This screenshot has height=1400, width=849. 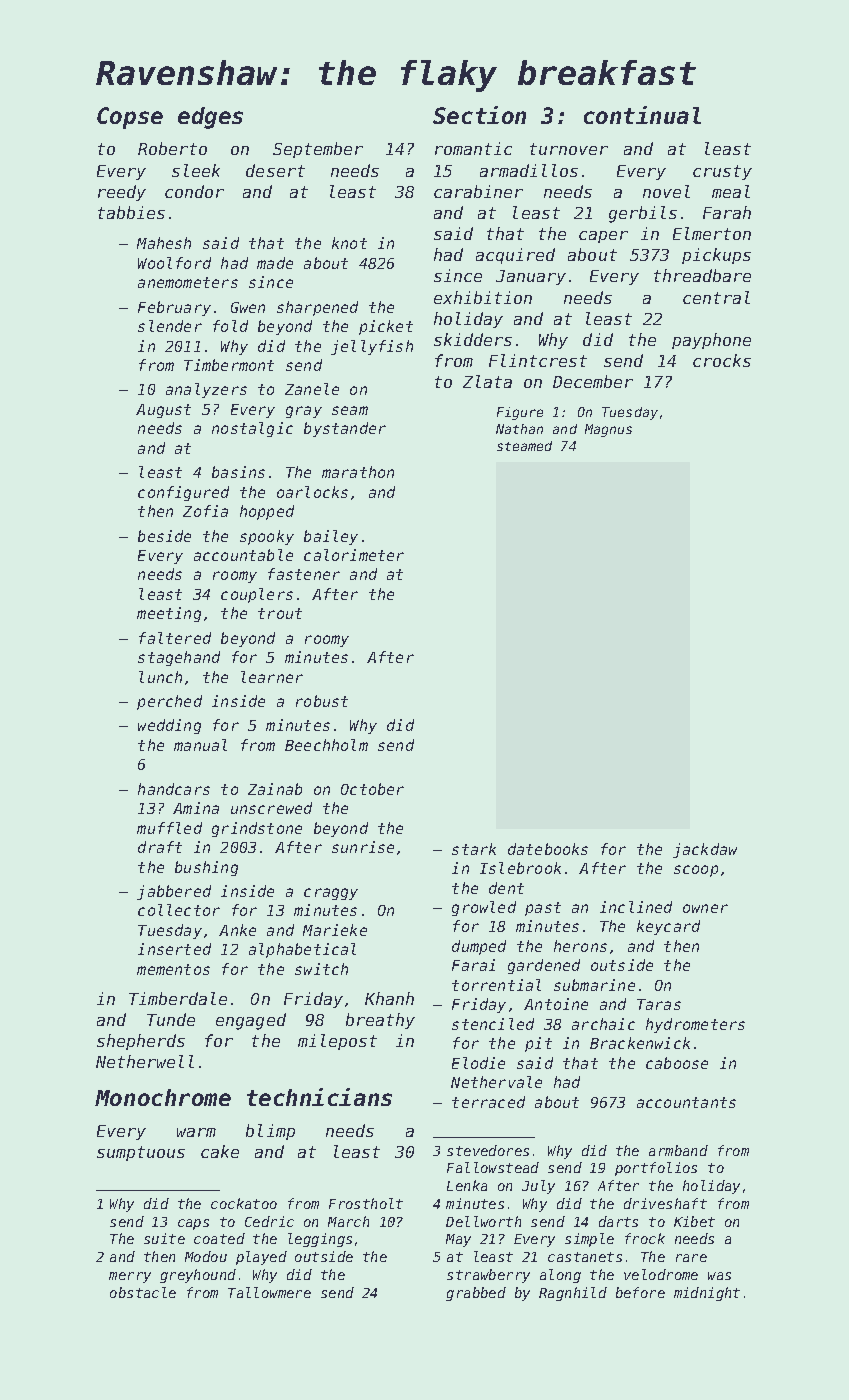 I want to click on Roberto, so click(x=172, y=148).
